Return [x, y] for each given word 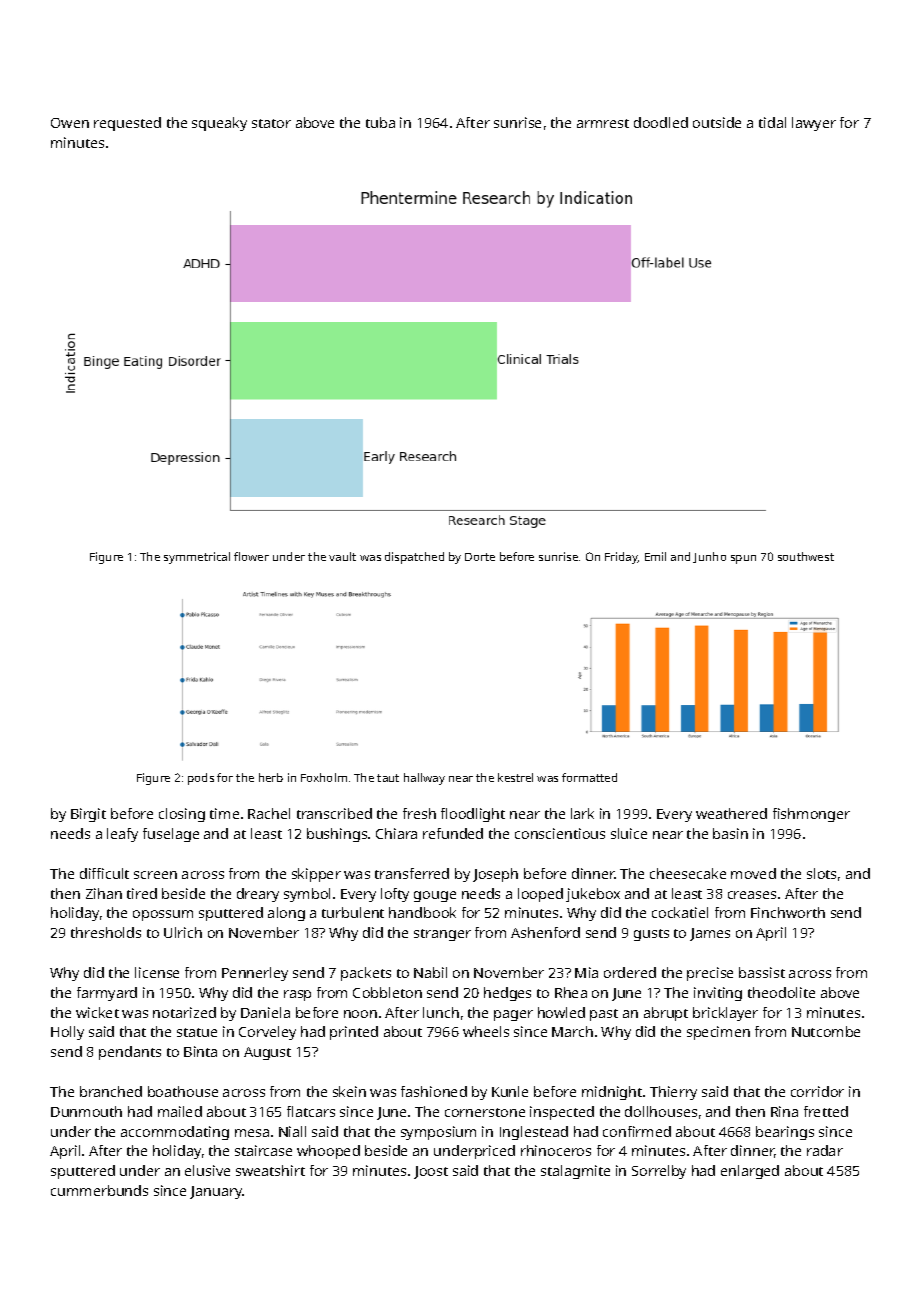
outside [717, 122]
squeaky [219, 124]
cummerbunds [99, 1190]
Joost [431, 1172]
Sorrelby [659, 1172]
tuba [380, 122]
